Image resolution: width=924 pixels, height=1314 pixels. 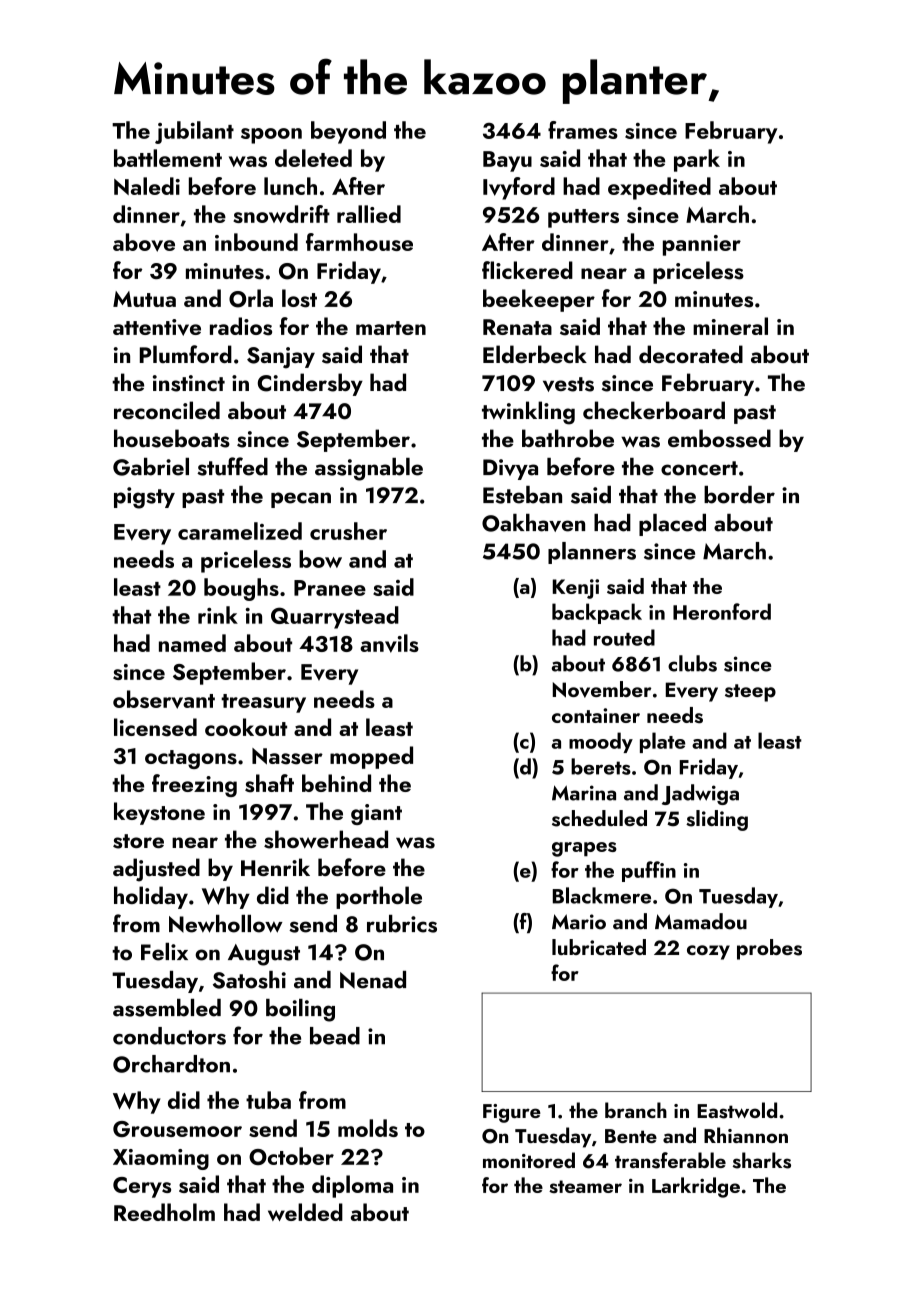 I want to click on steep, so click(x=750, y=693).
